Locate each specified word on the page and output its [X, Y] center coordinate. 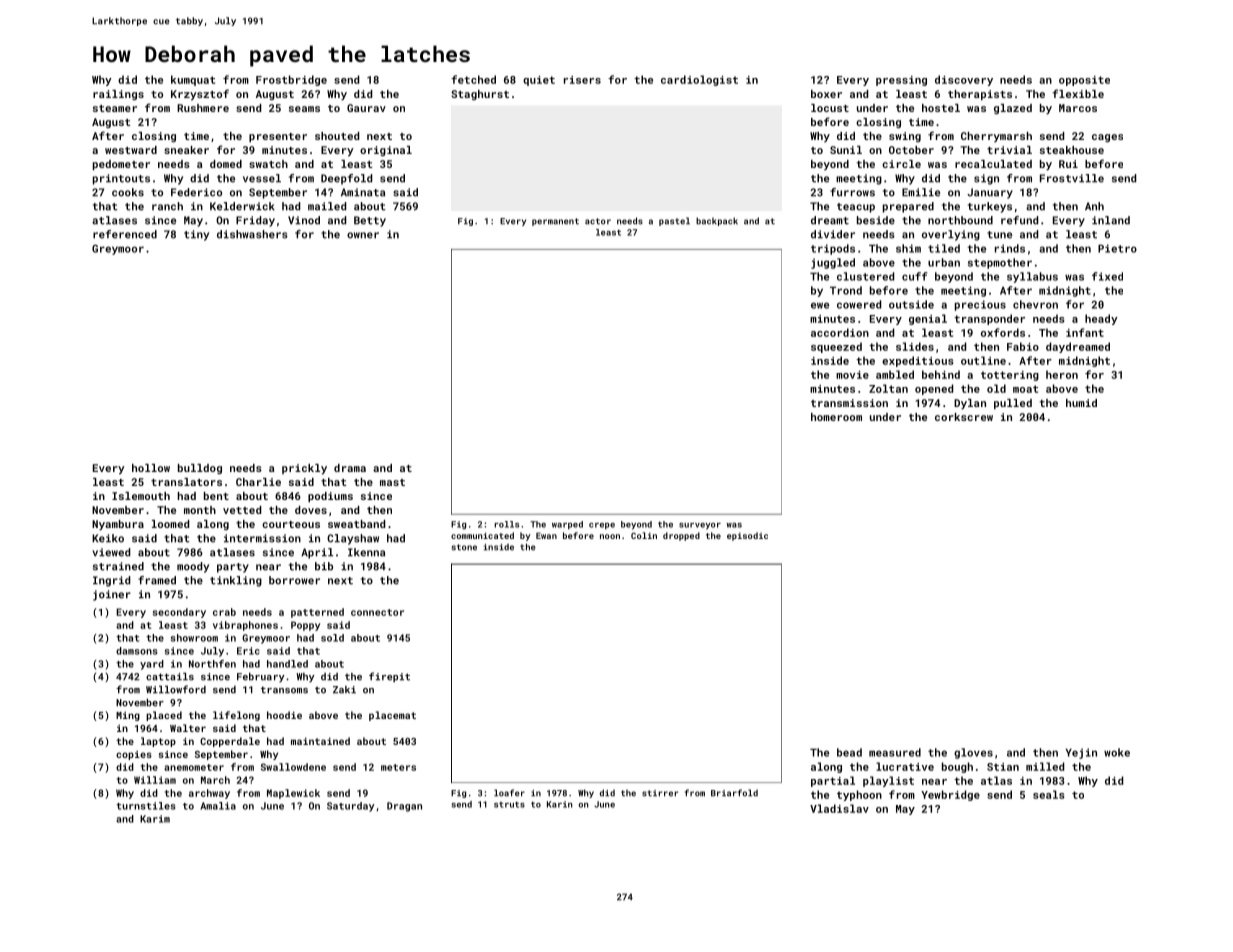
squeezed [836, 347]
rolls [506, 524]
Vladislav [839, 808]
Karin [560, 804]
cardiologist [699, 80]
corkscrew [964, 417]
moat [1025, 389]
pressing [901, 81]
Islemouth [141, 496]
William [155, 780]
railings [118, 95]
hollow [151, 468]
